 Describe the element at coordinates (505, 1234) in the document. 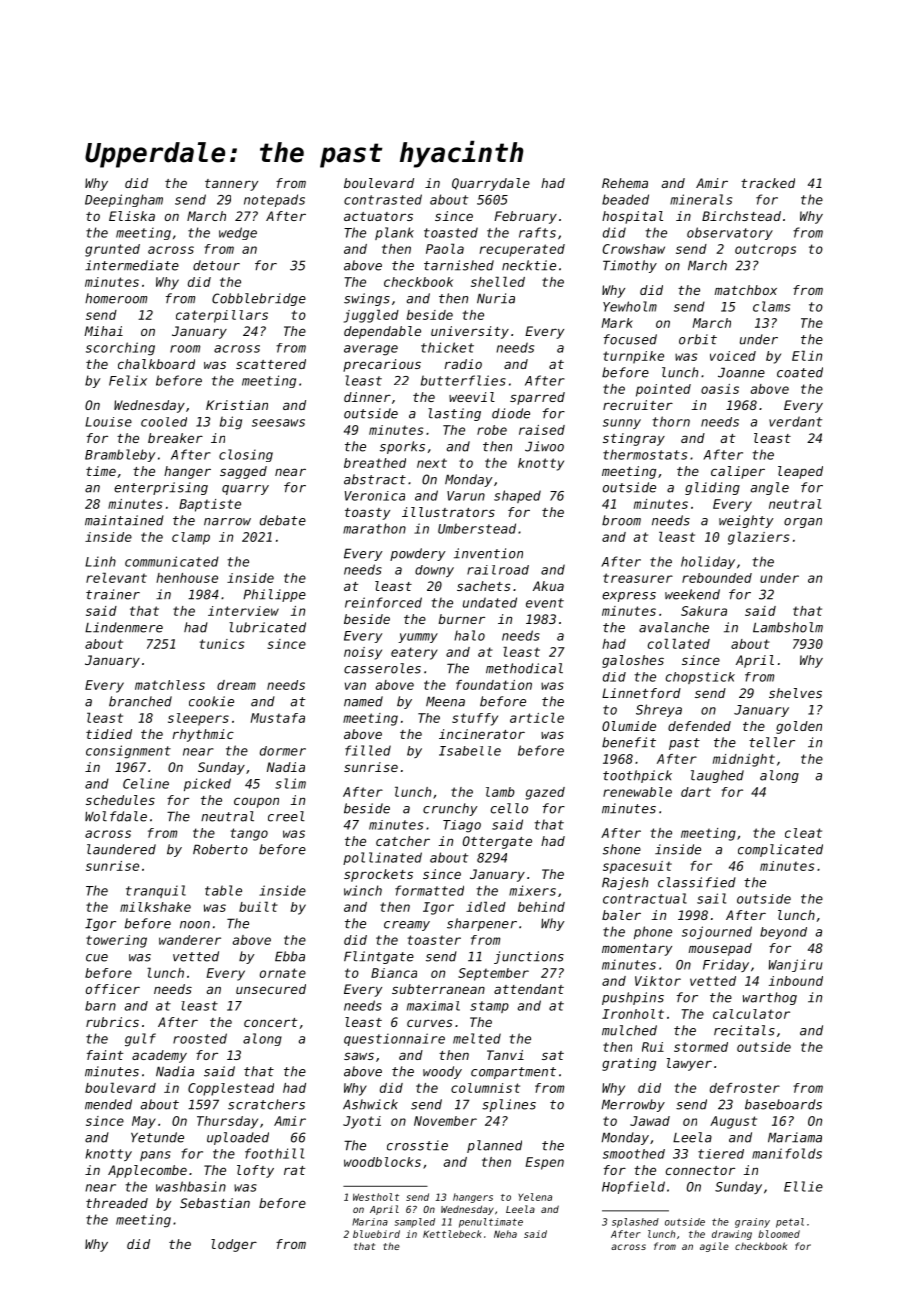

I see `Neha` at that location.
